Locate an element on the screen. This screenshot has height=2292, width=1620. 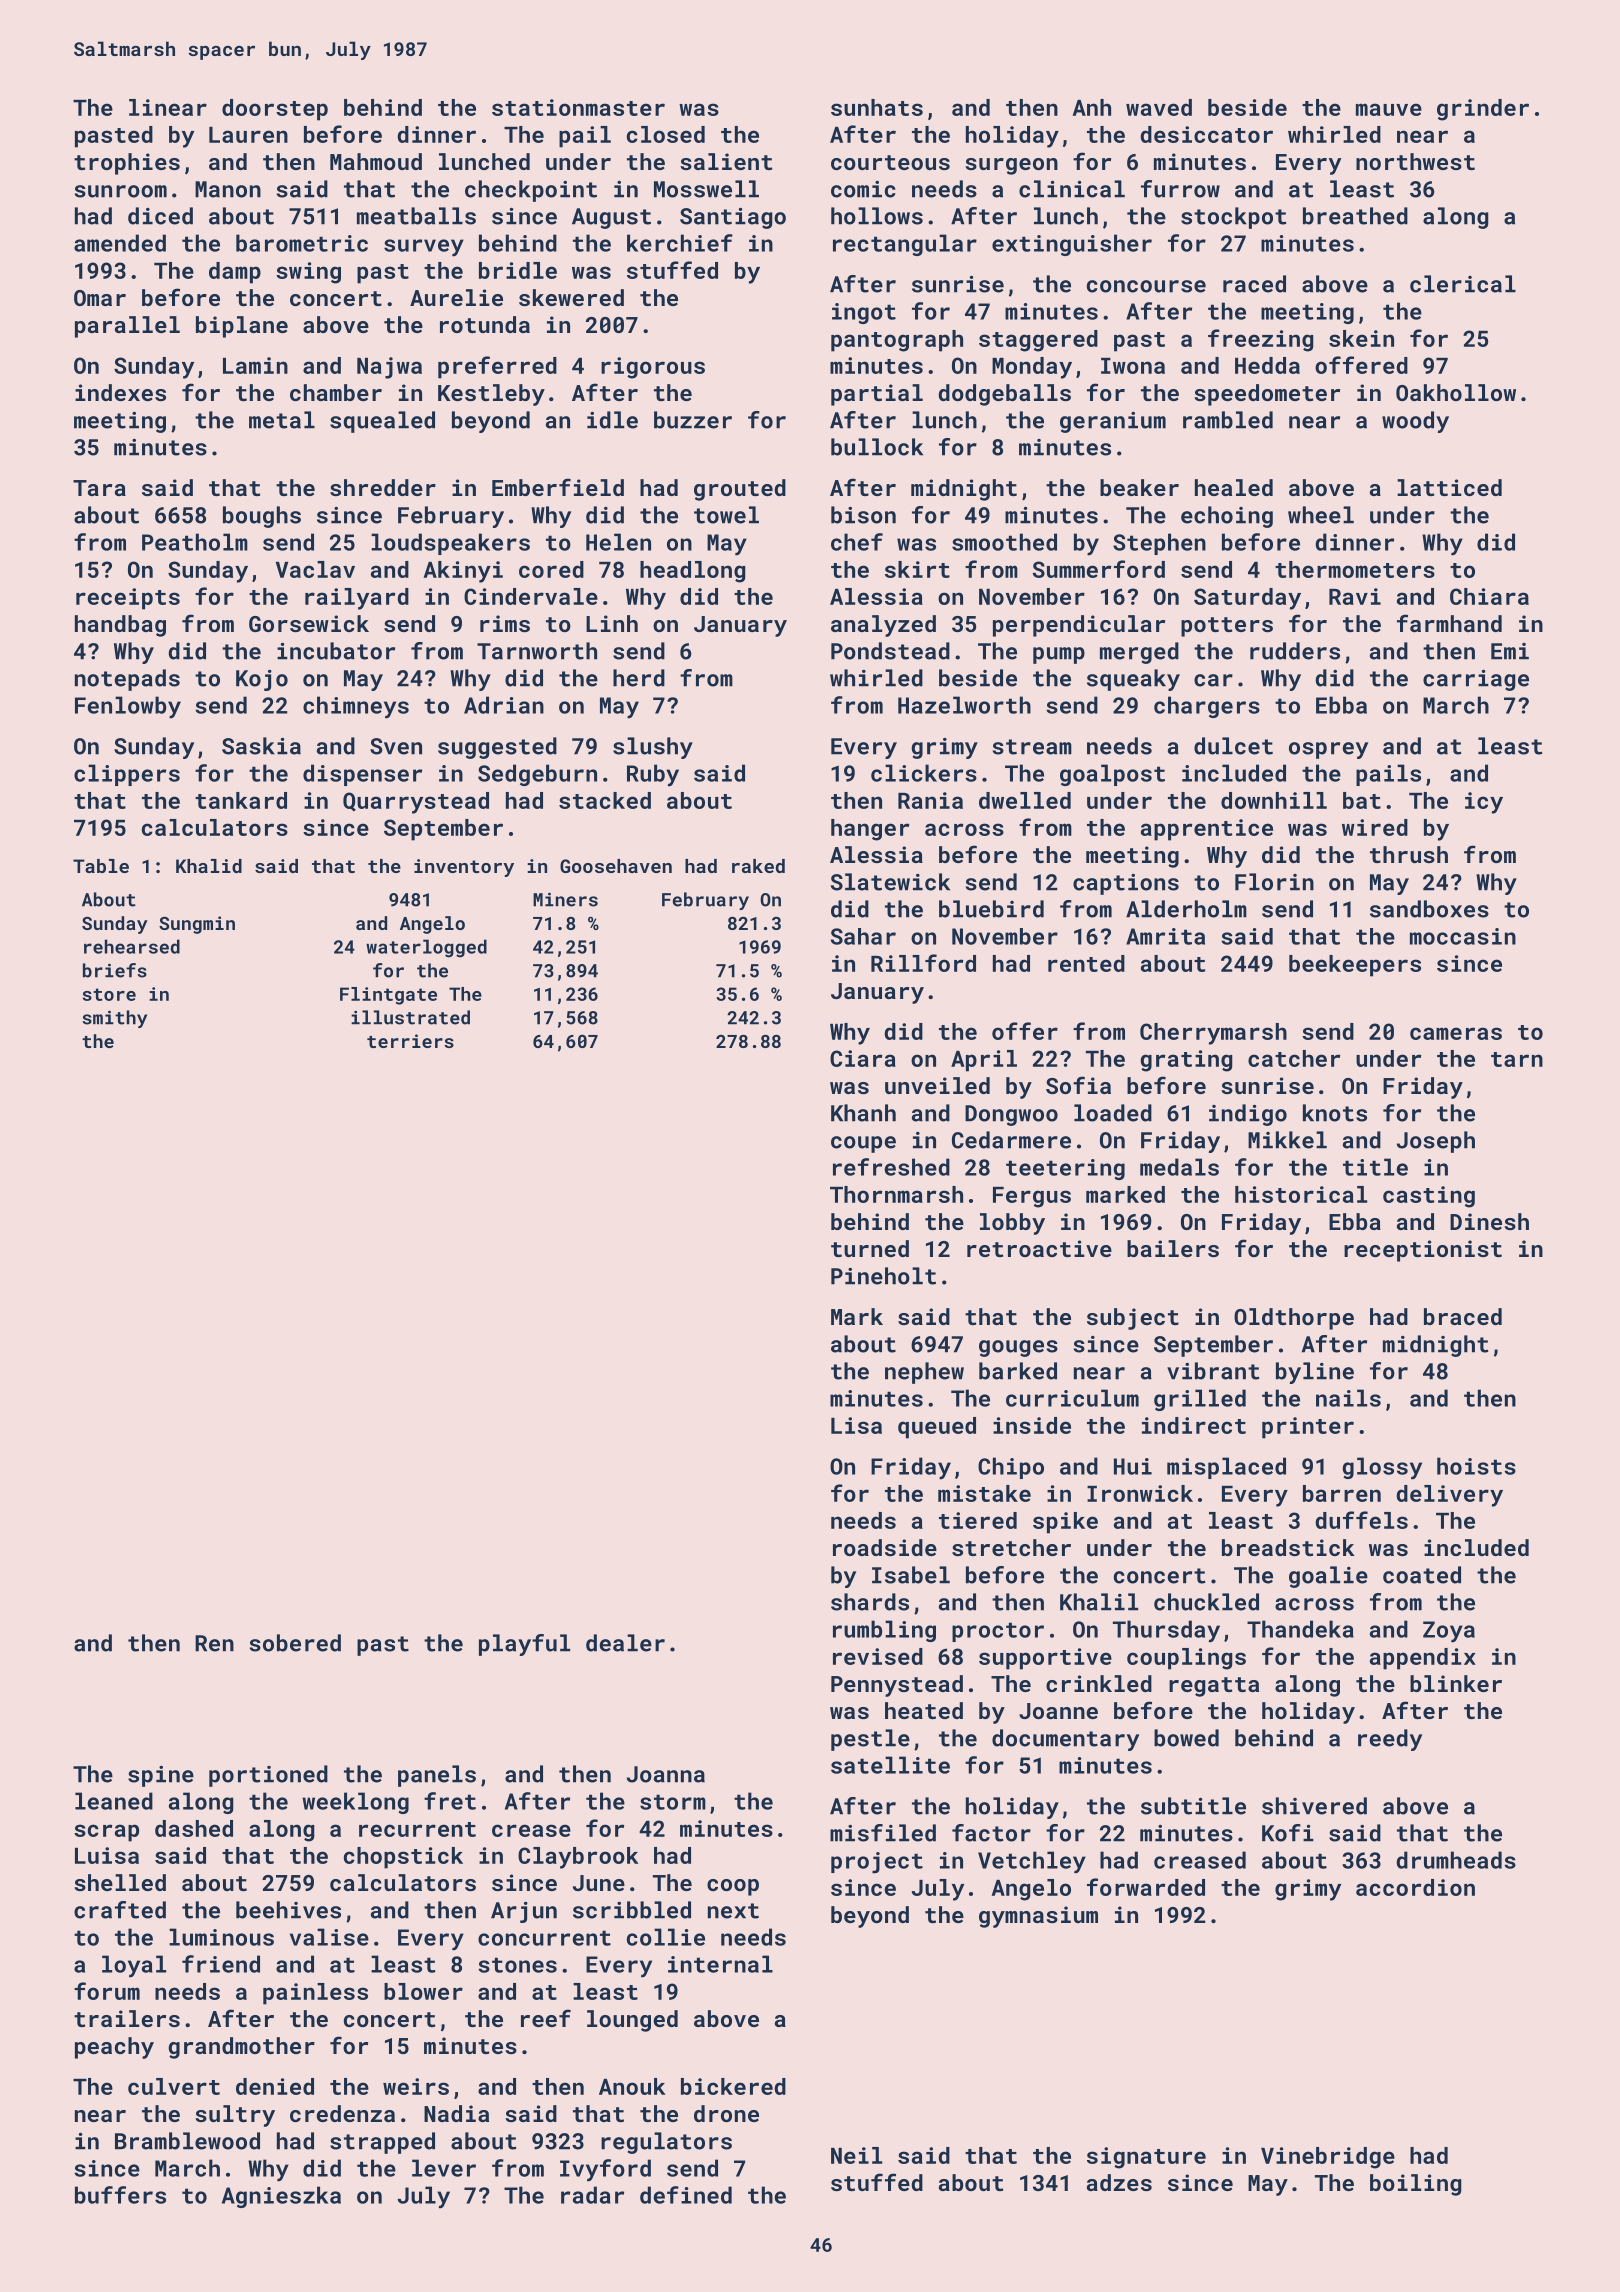
surgeon is located at coordinates (1011, 166).
